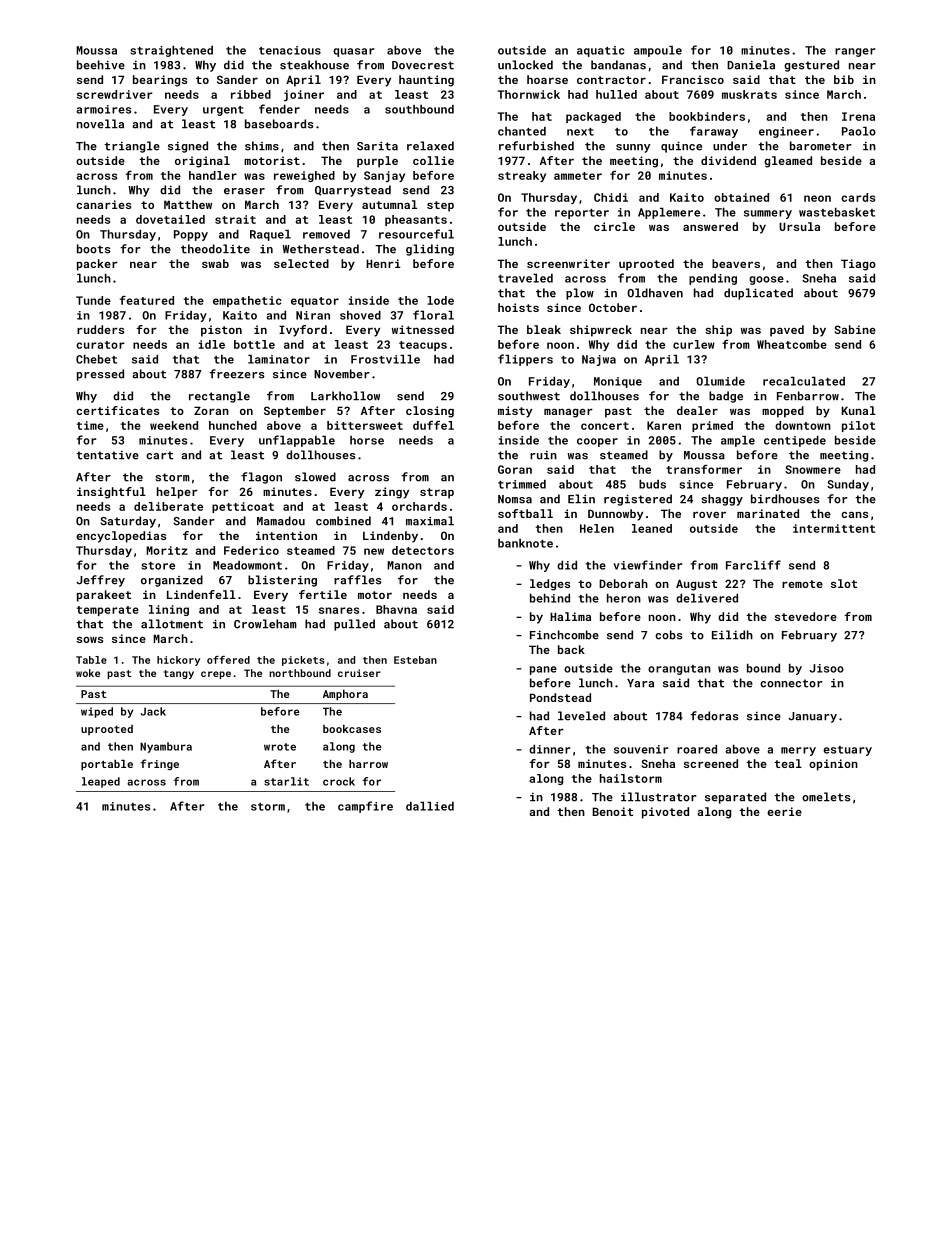 The image size is (952, 1233). Describe the element at coordinates (166, 747) in the screenshot. I see `Nyambura` at that location.
